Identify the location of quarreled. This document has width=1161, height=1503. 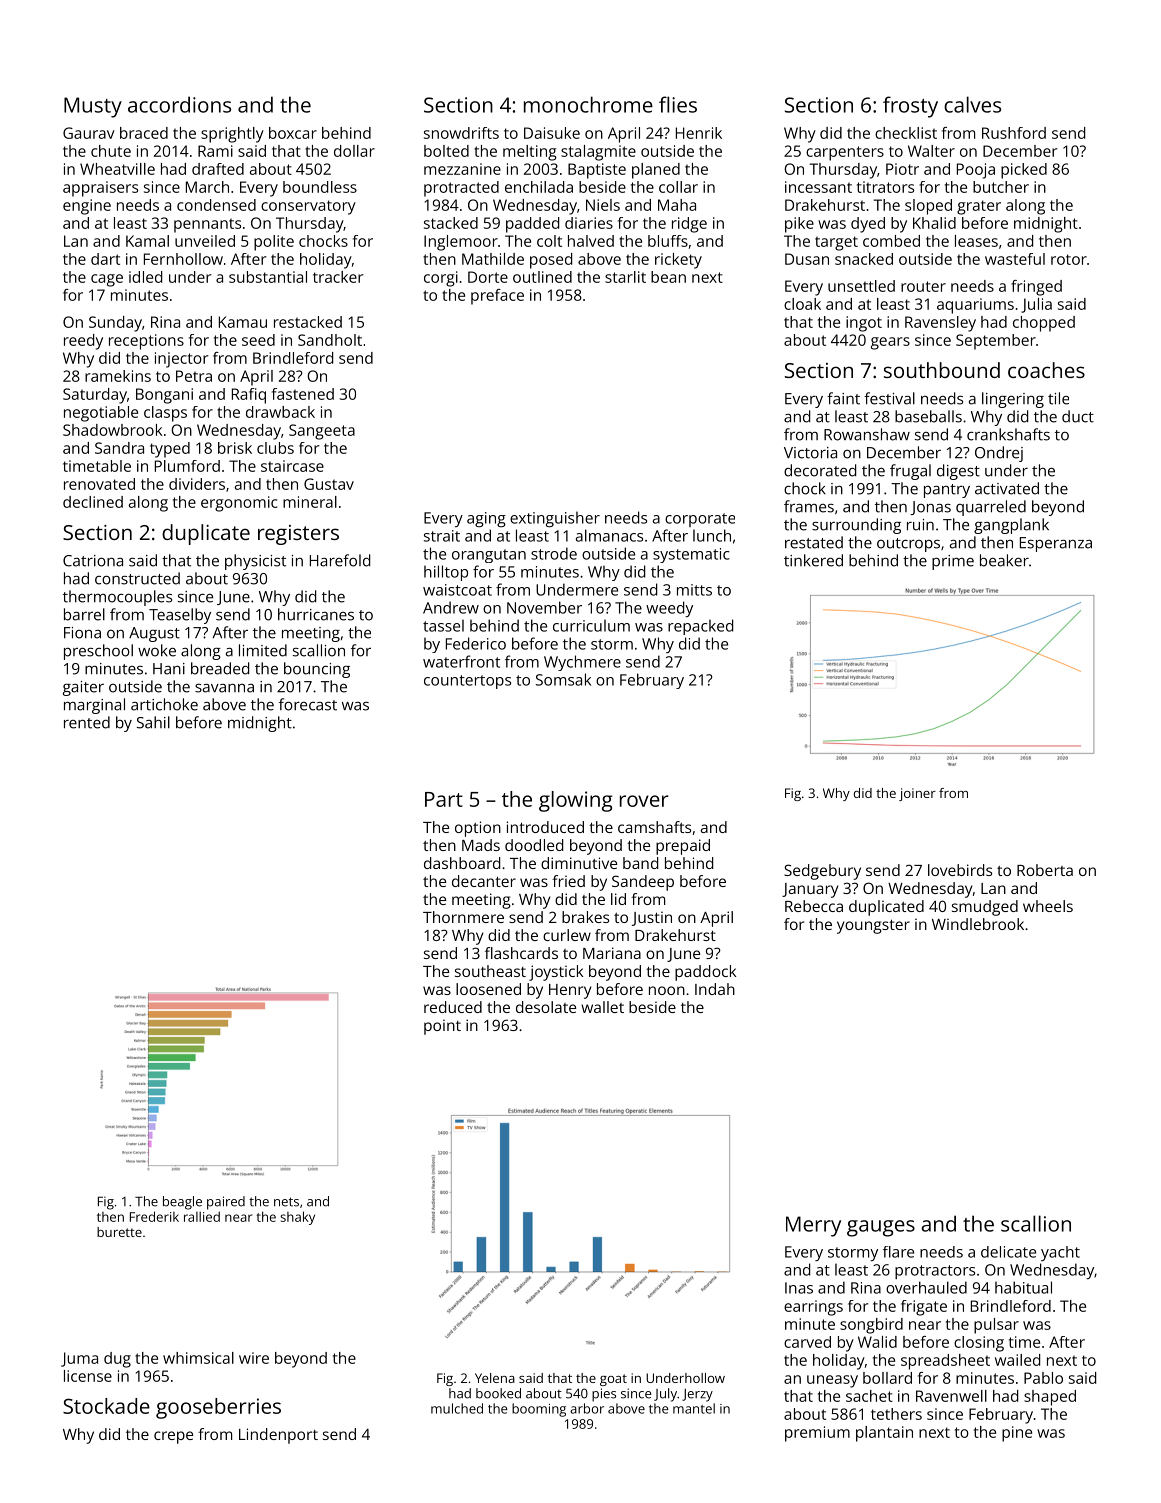
(991, 508).
